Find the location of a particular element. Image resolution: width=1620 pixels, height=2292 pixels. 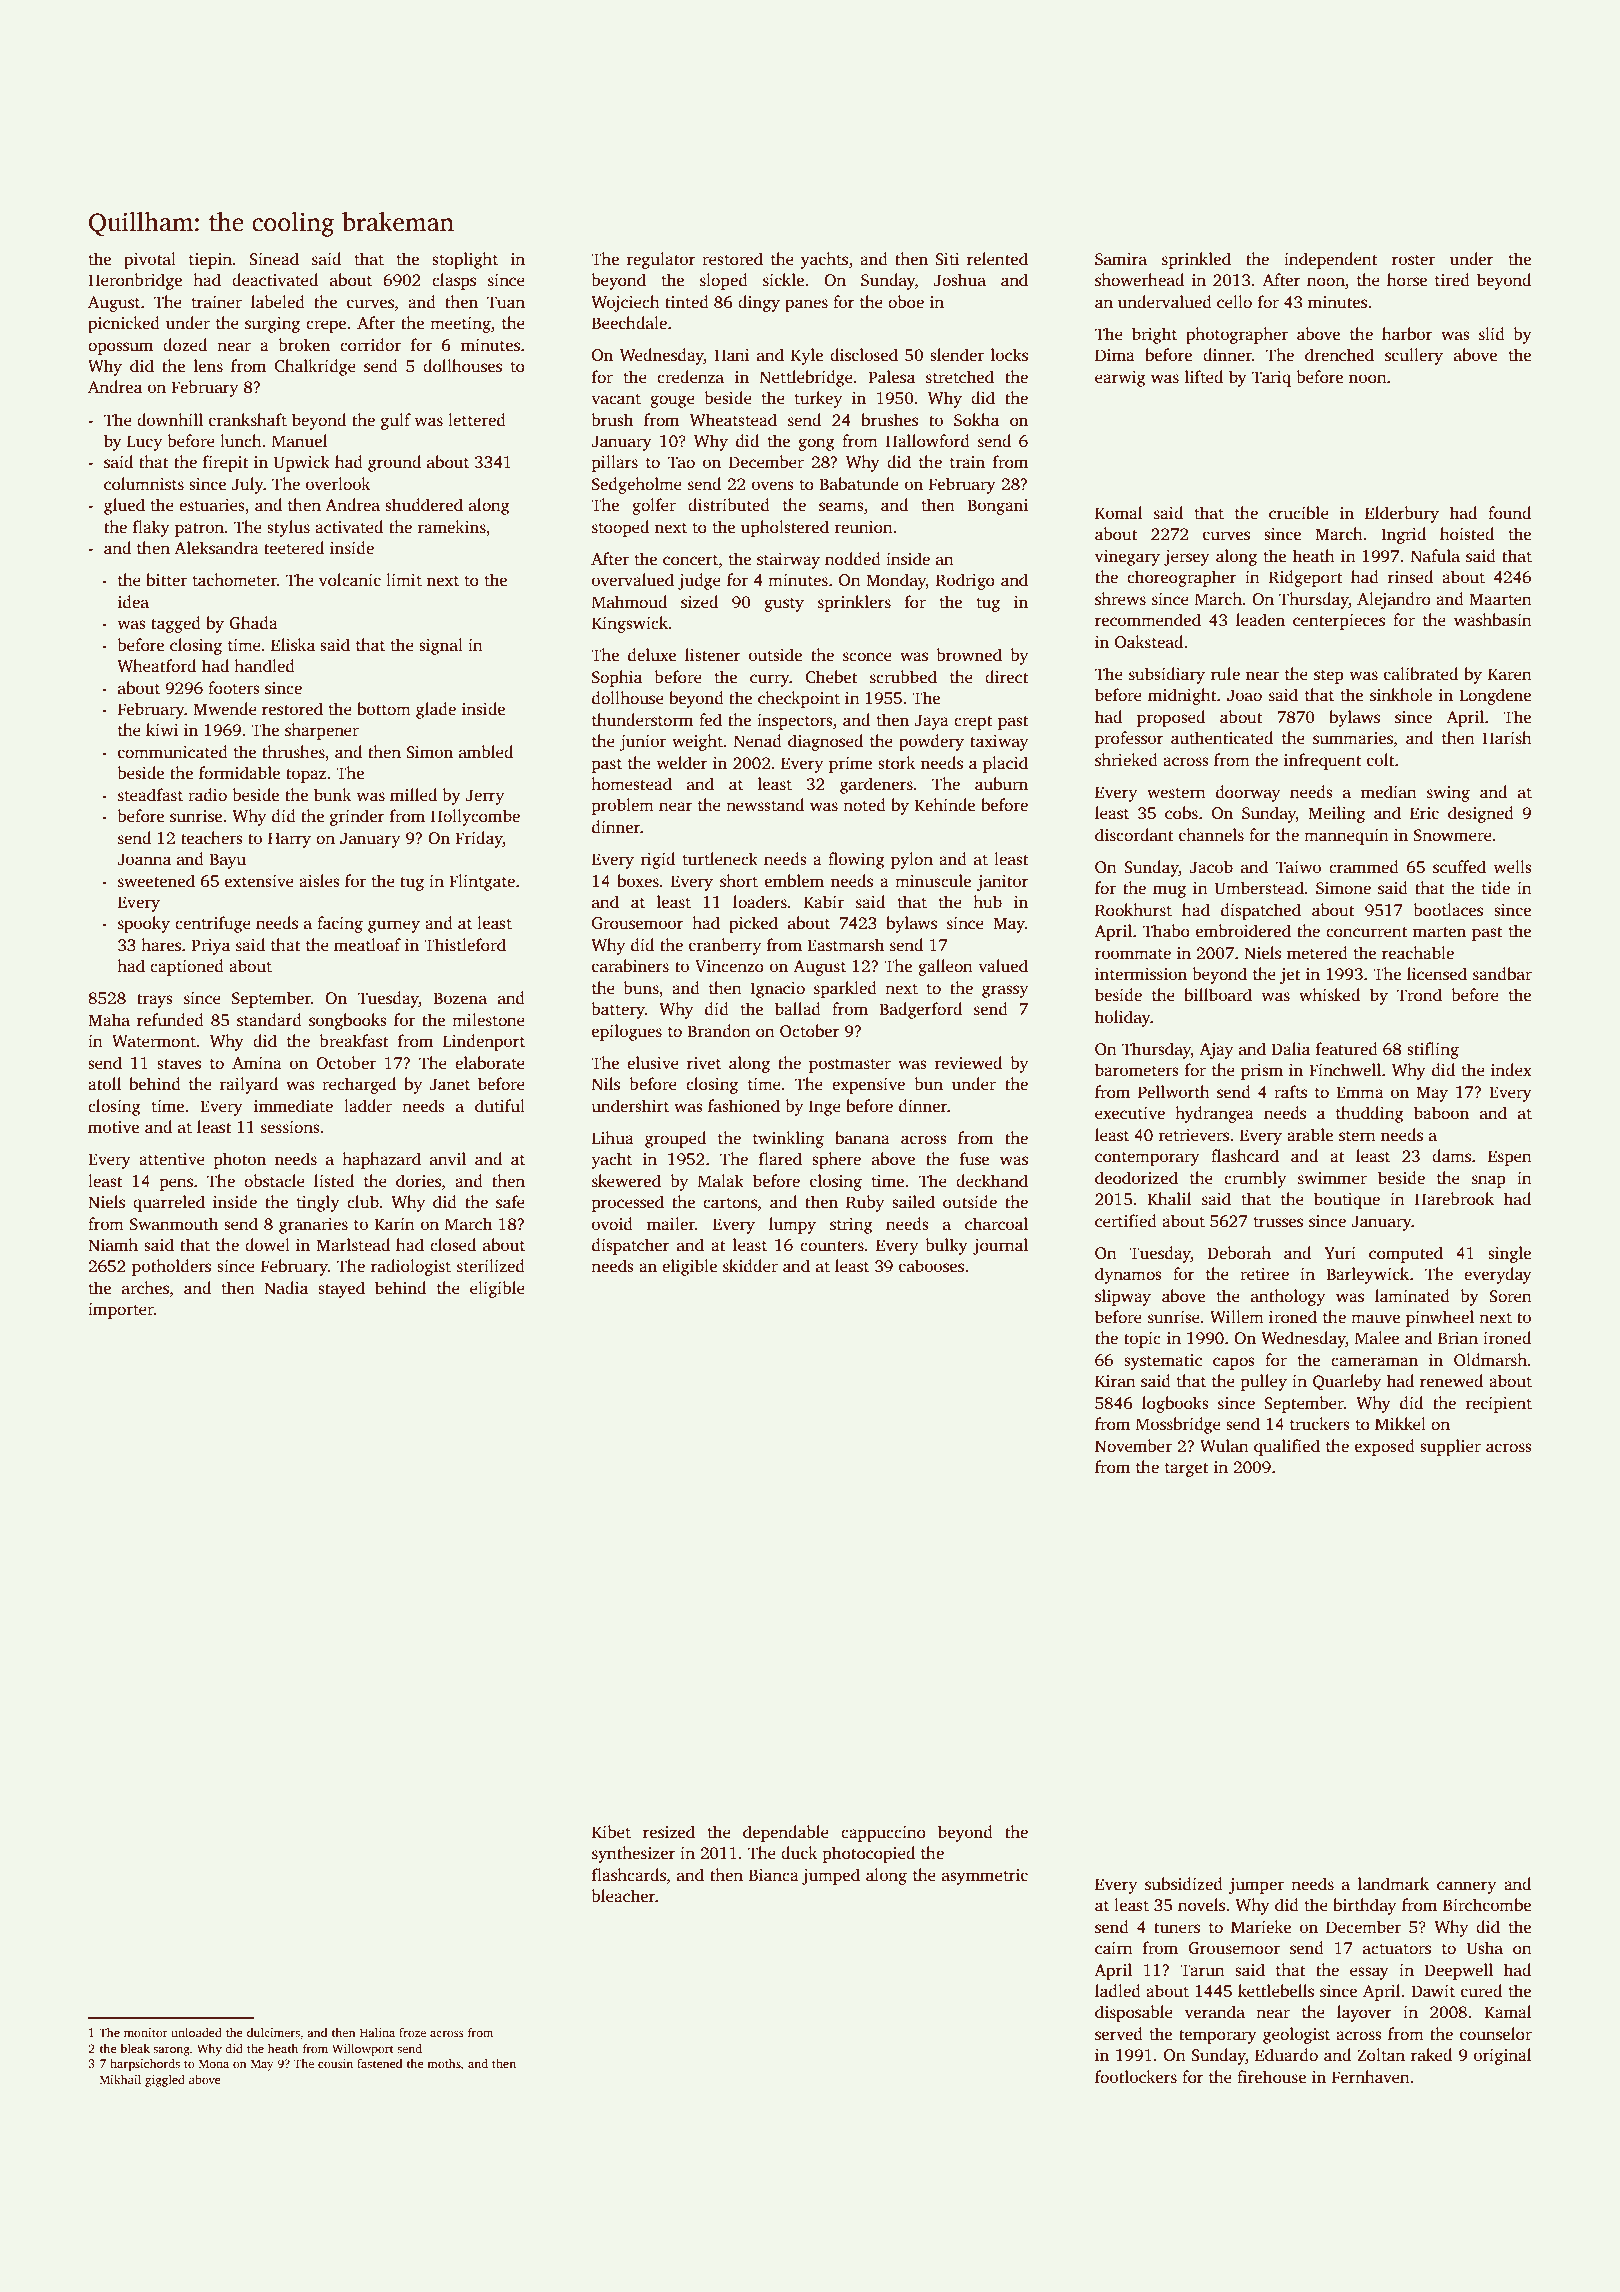

Fernhaven is located at coordinates (1371, 2077).
